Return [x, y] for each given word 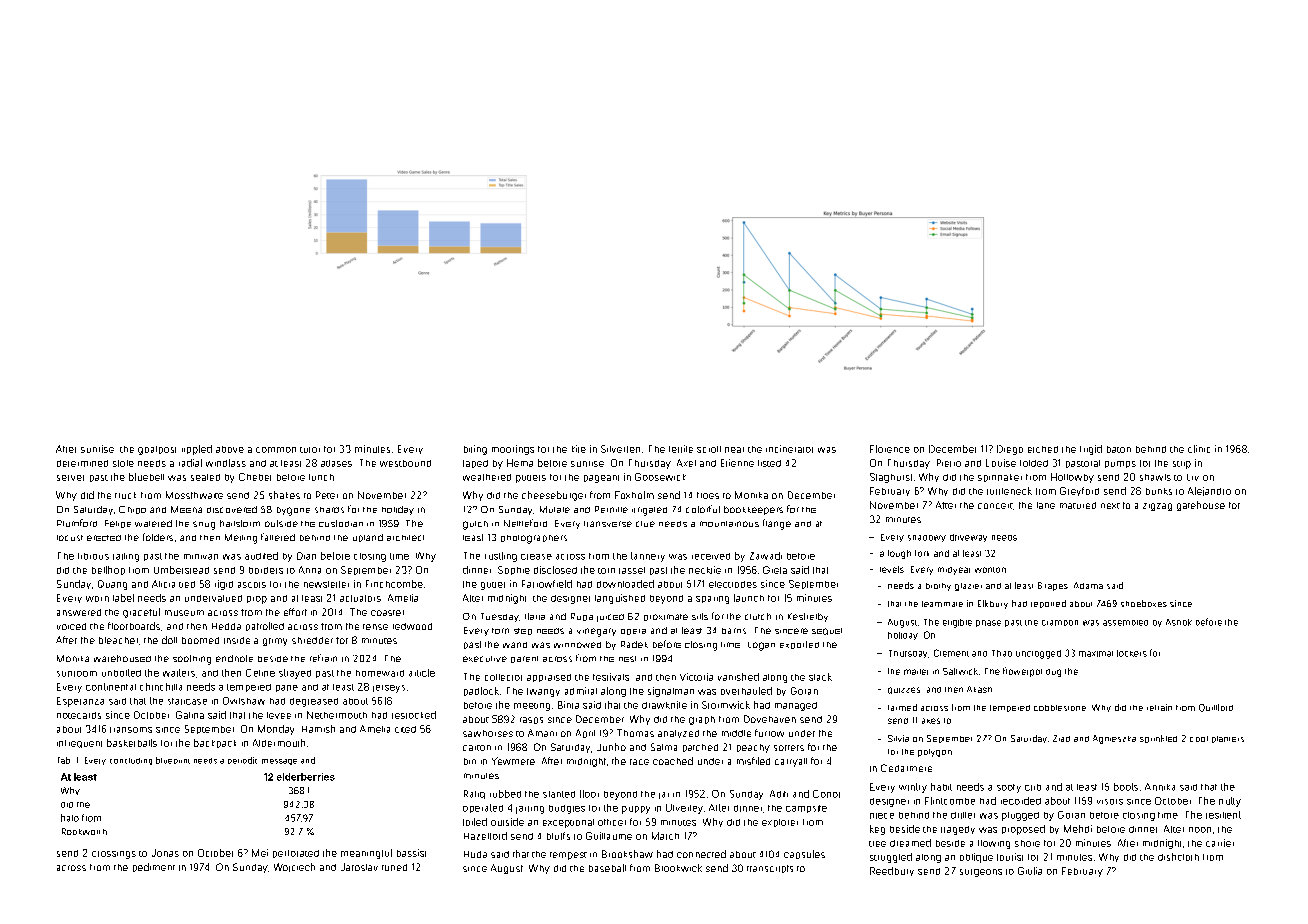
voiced [71, 626]
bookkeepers [753, 510]
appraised [549, 678]
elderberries [306, 777]
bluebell [146, 477]
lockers [1132, 653]
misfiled [753, 761]
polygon [935, 753]
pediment [154, 867]
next [1110, 506]
